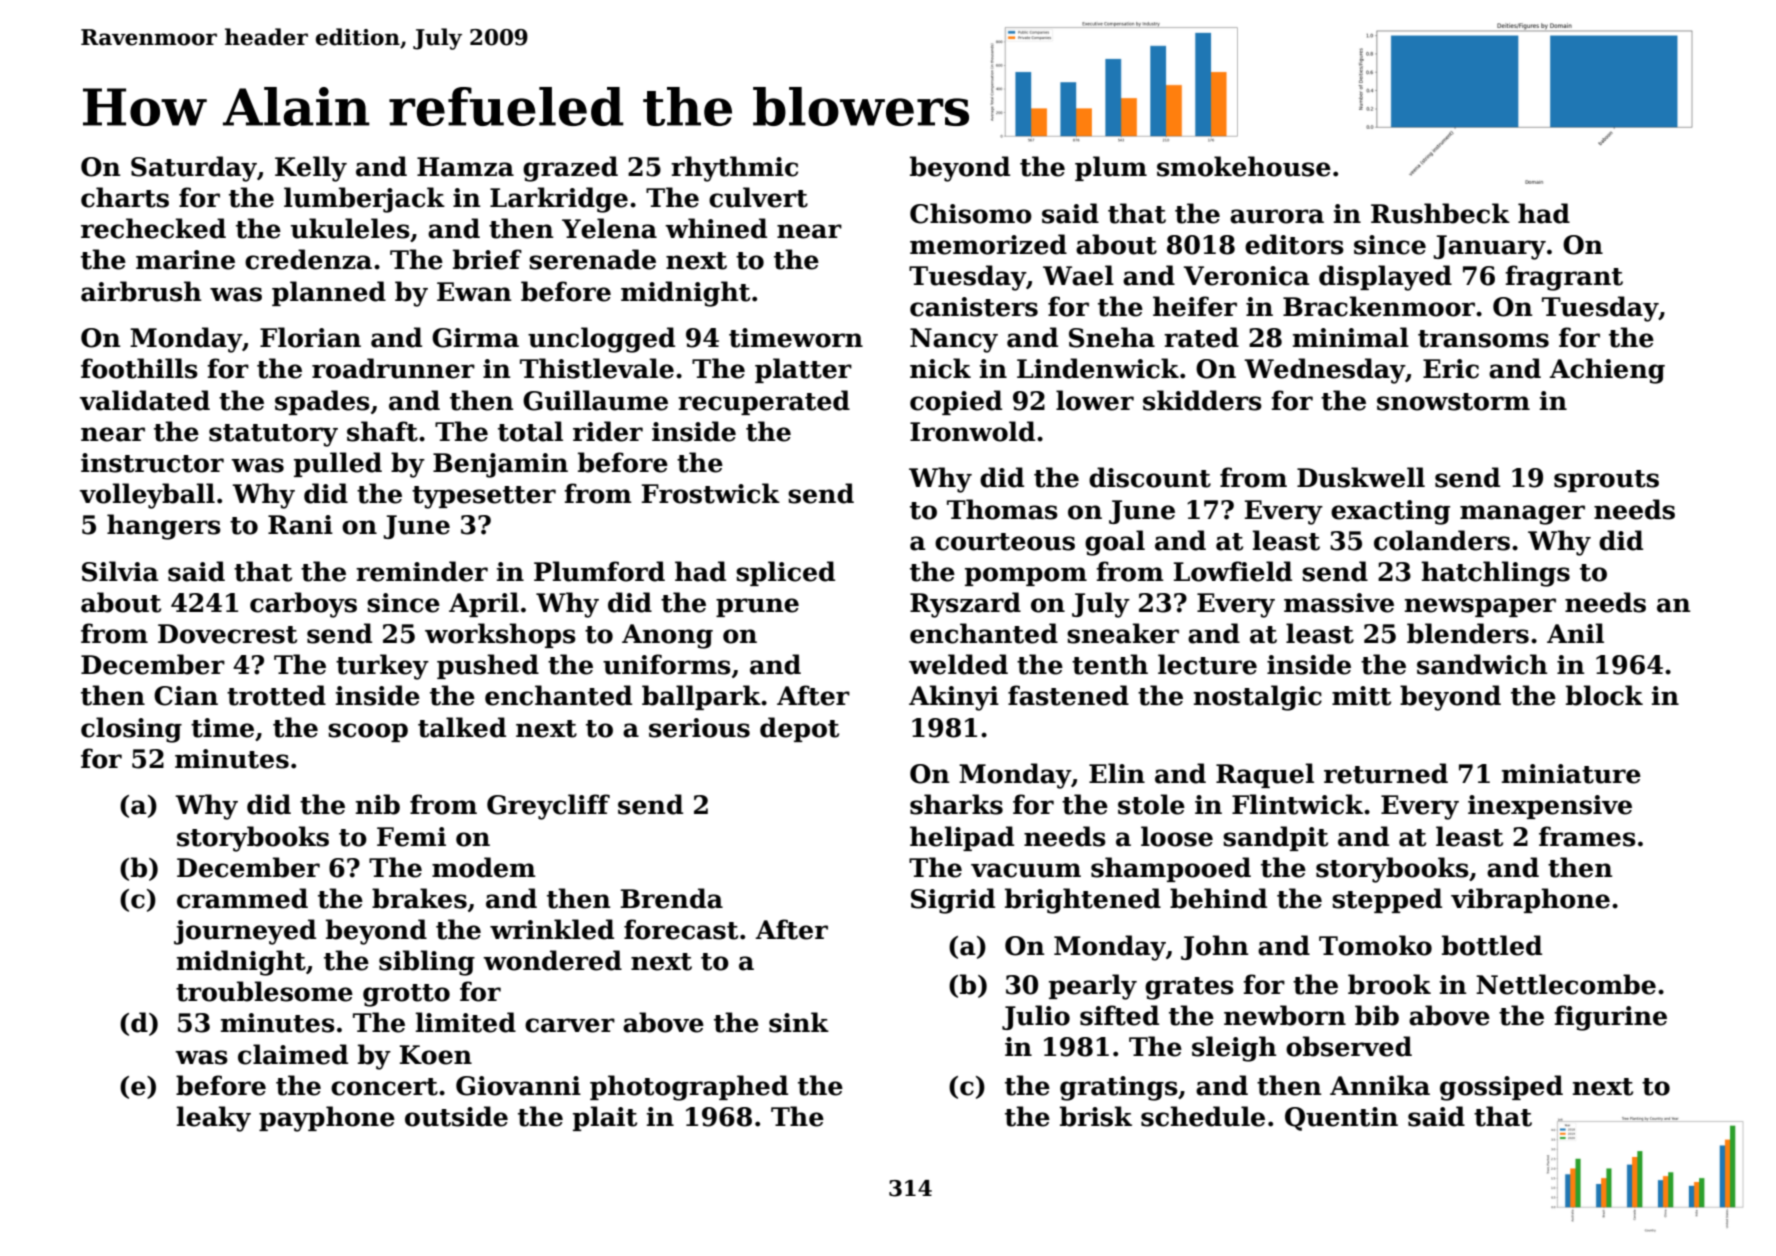  I want to click on Achieng, so click(1607, 371).
